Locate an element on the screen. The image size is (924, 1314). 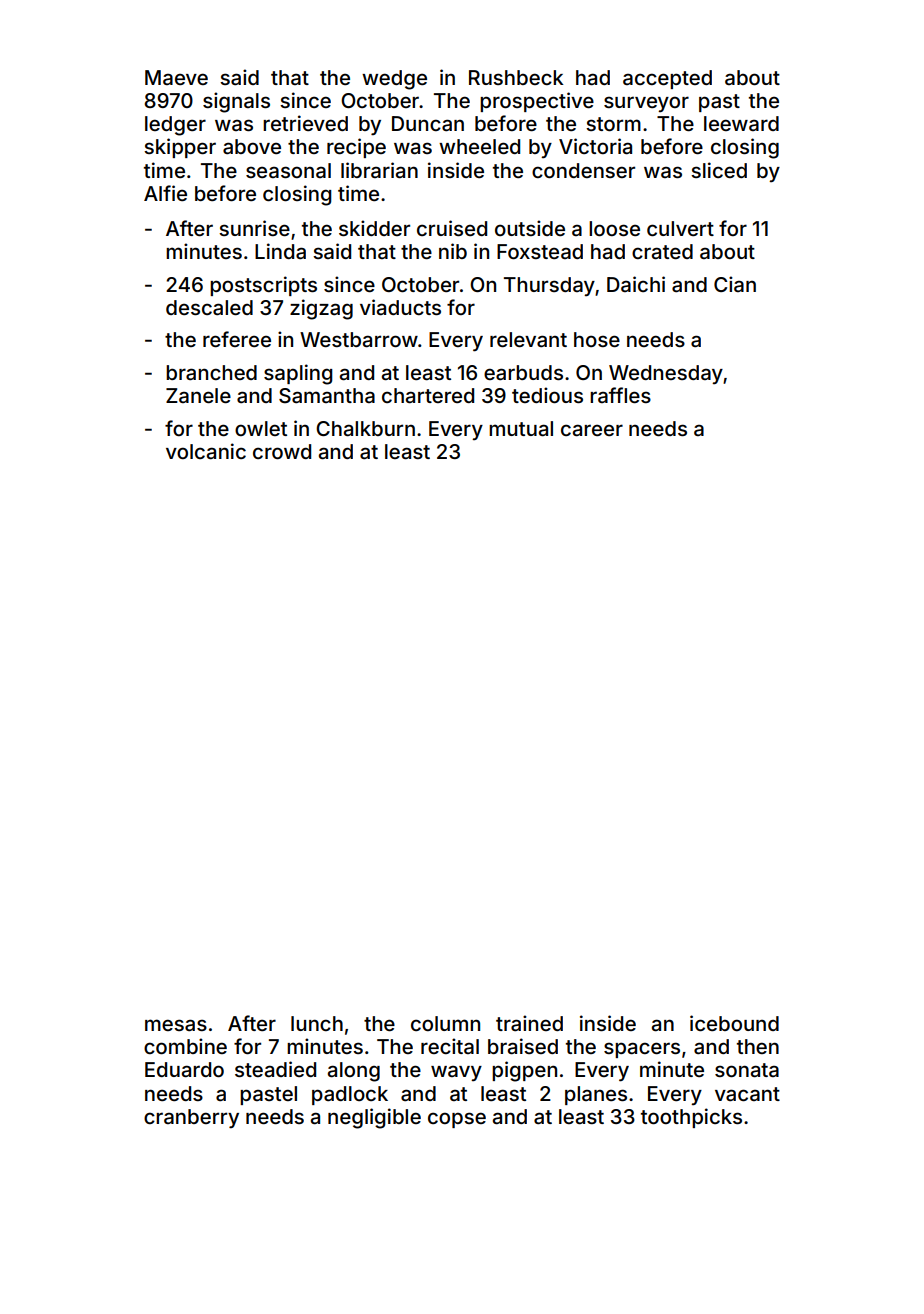
volcanic is located at coordinates (206, 451).
